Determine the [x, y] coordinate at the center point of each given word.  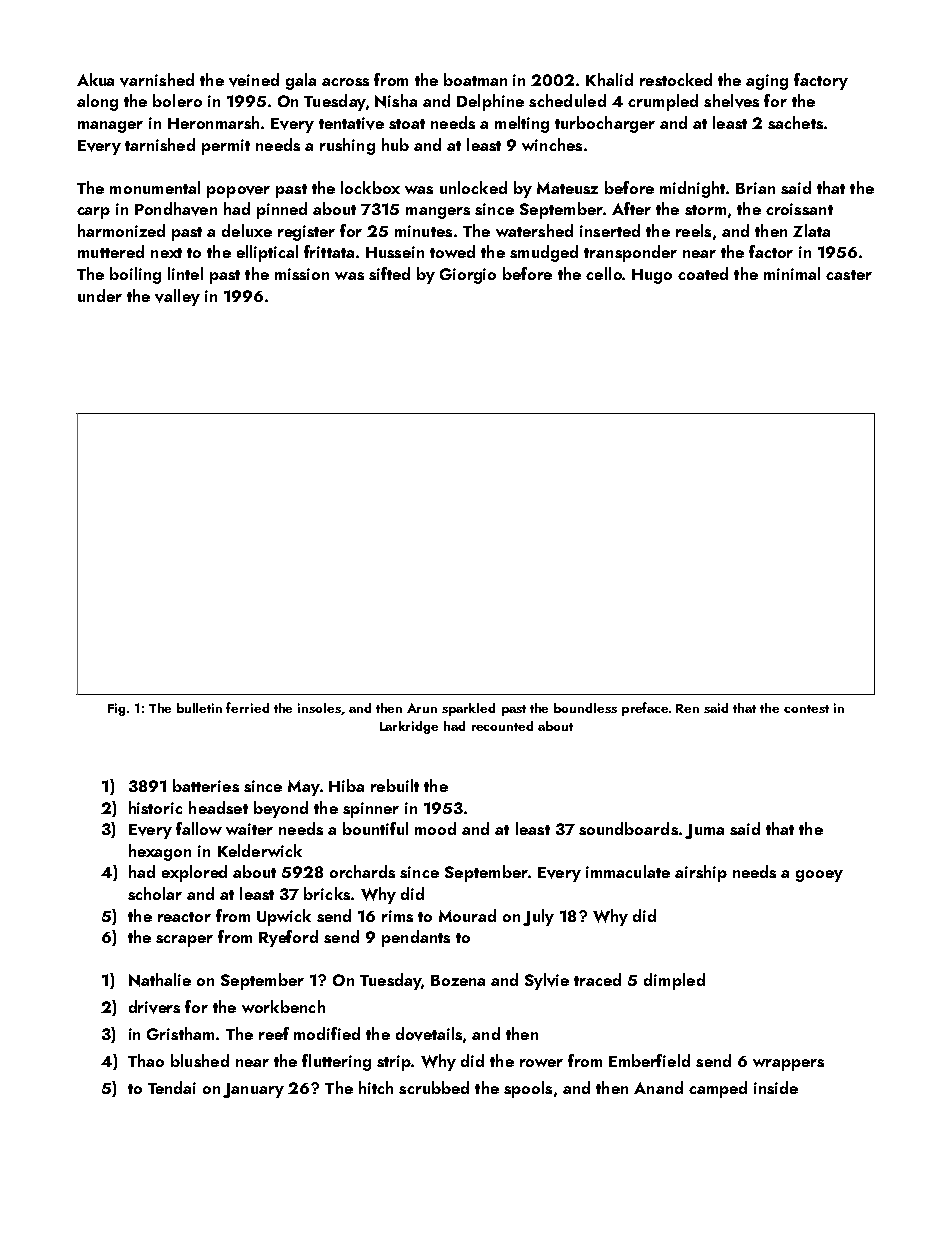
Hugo [652, 276]
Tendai [172, 1087]
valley [177, 297]
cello [604, 273]
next [166, 253]
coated [703, 273]
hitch [376, 1087]
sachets [795, 122]
